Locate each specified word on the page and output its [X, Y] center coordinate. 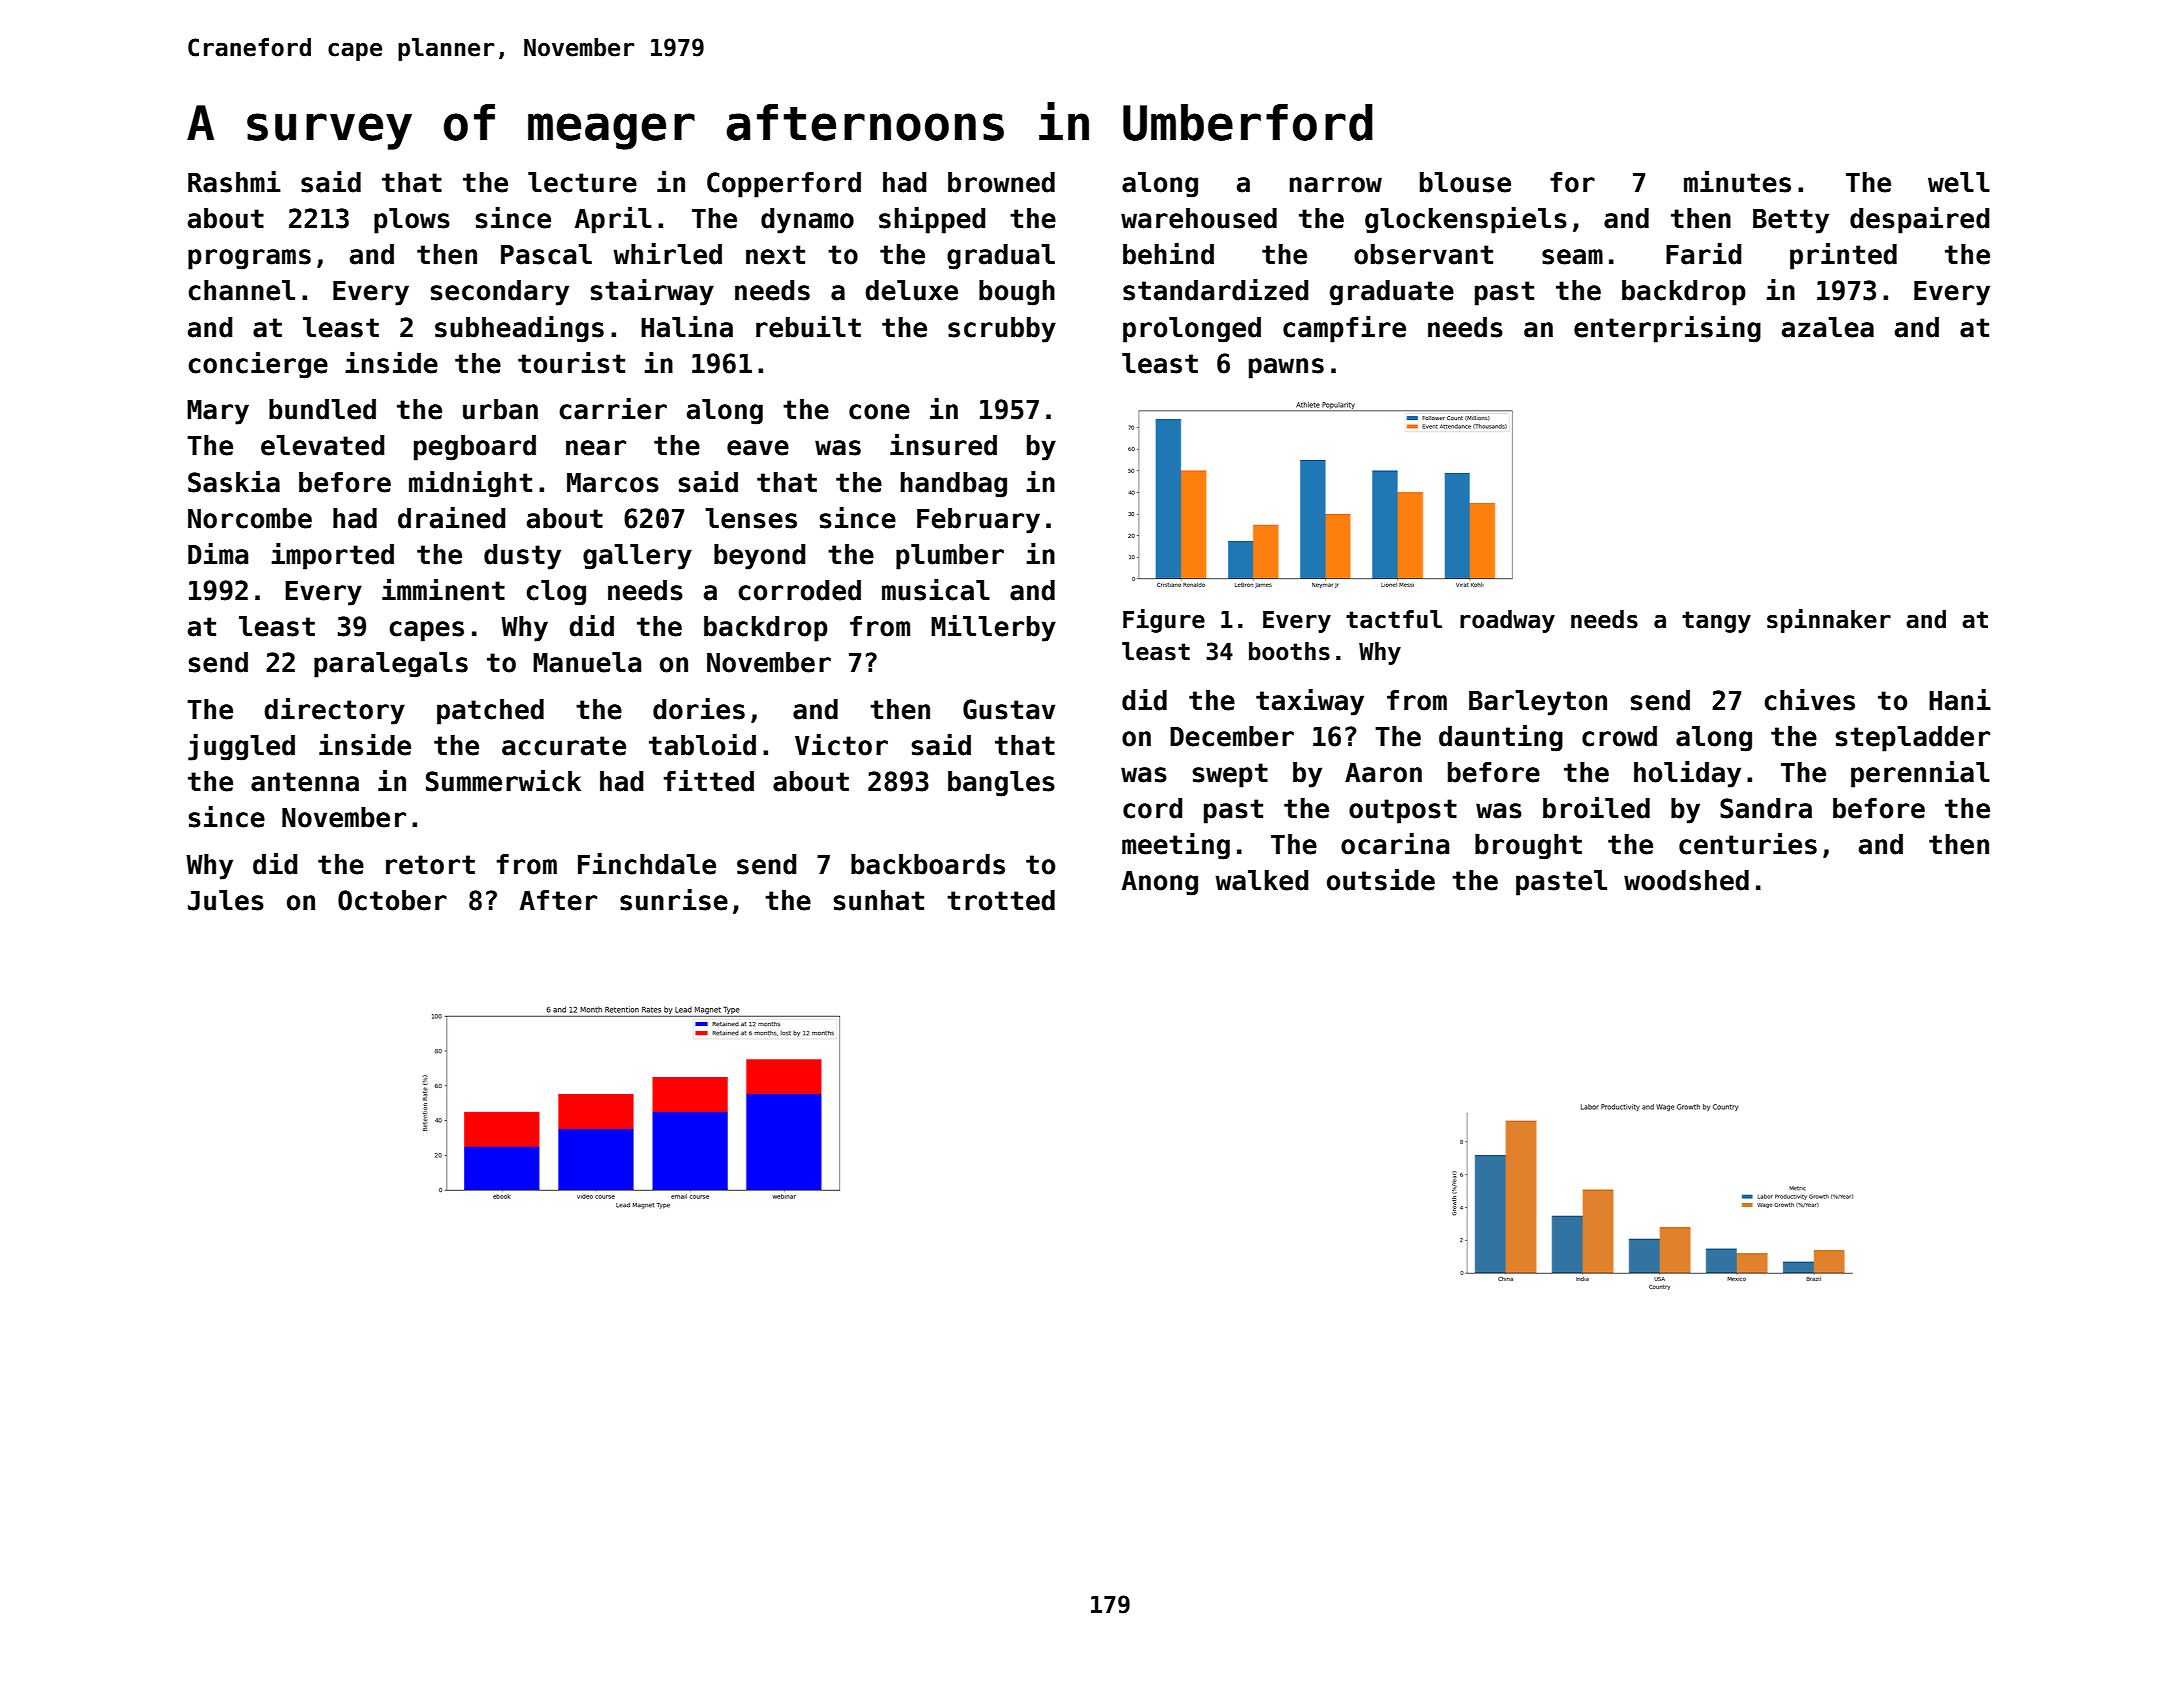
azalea [1828, 327]
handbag [954, 485]
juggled [241, 747]
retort [430, 865]
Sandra [1766, 808]
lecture [582, 182]
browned [1001, 182]
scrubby [1002, 330]
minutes [1737, 181]
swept [1230, 775]
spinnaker [1829, 621]
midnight [470, 484]
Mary [218, 412]
